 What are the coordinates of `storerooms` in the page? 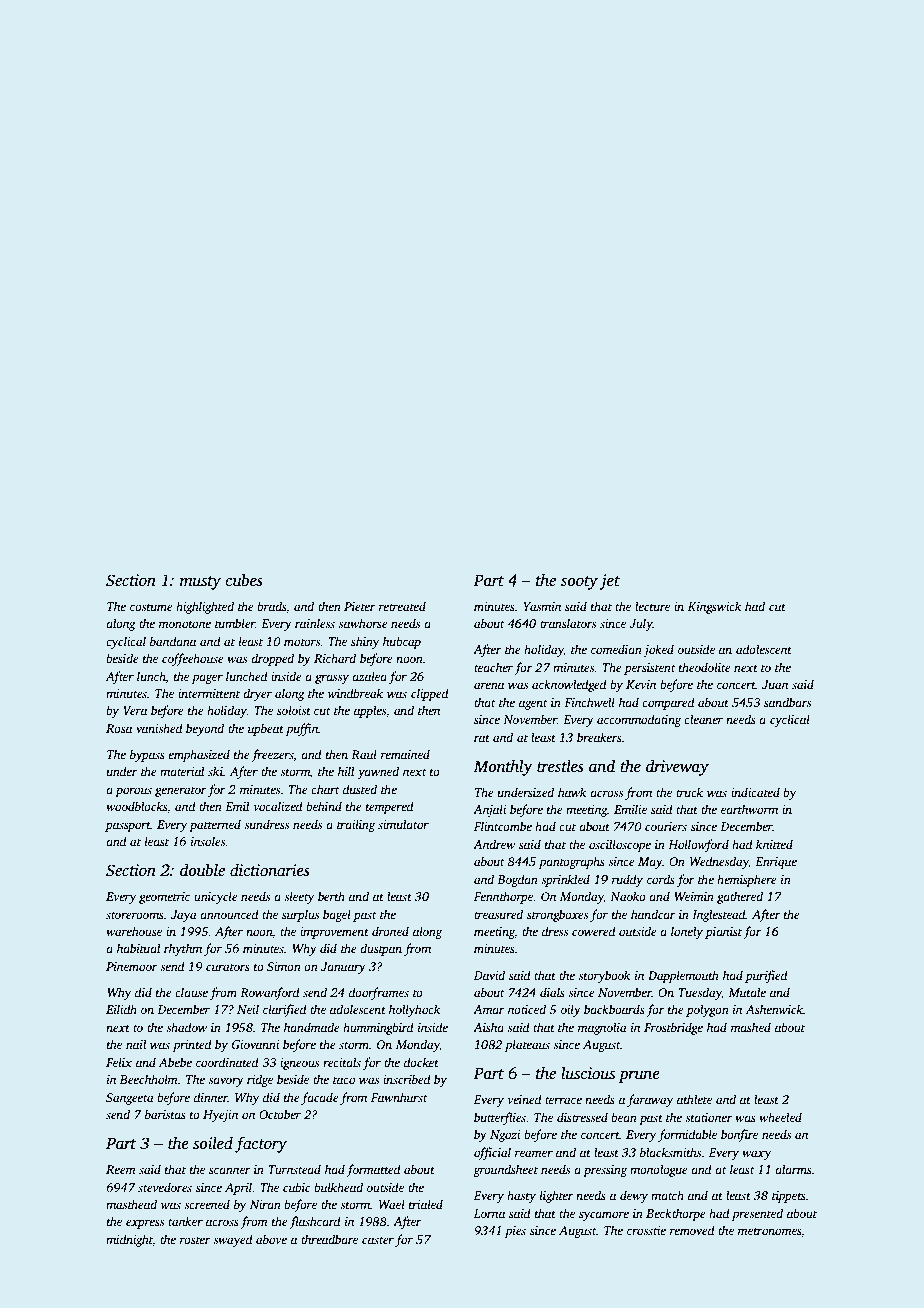 It's located at (135, 915).
